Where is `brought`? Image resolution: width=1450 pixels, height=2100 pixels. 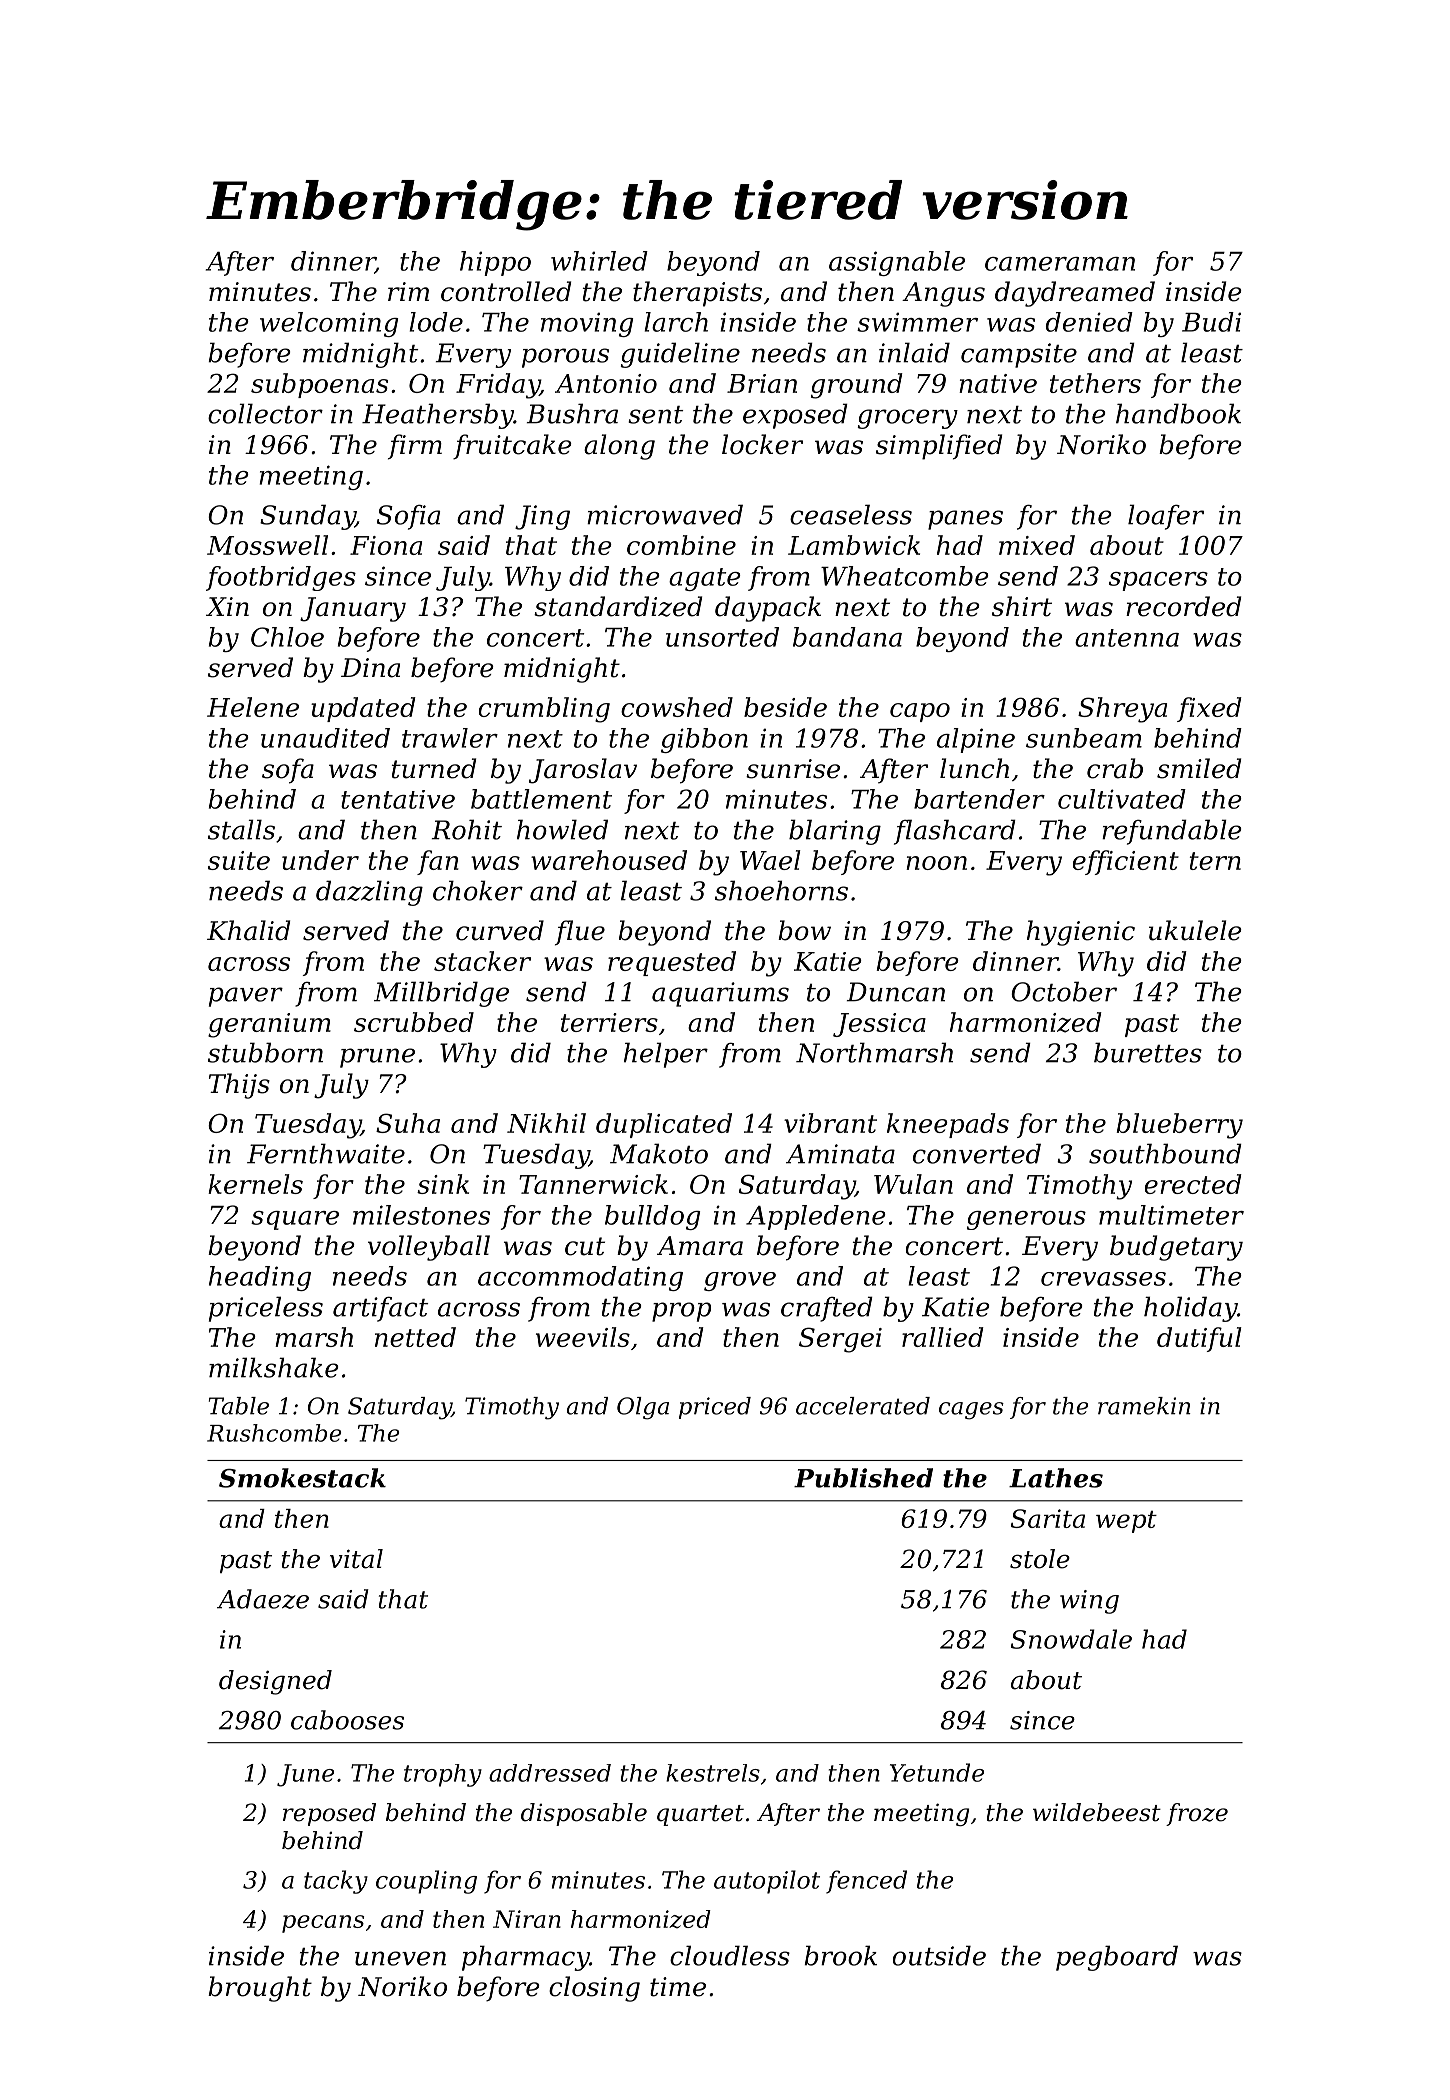
brought is located at coordinates (260, 1989).
